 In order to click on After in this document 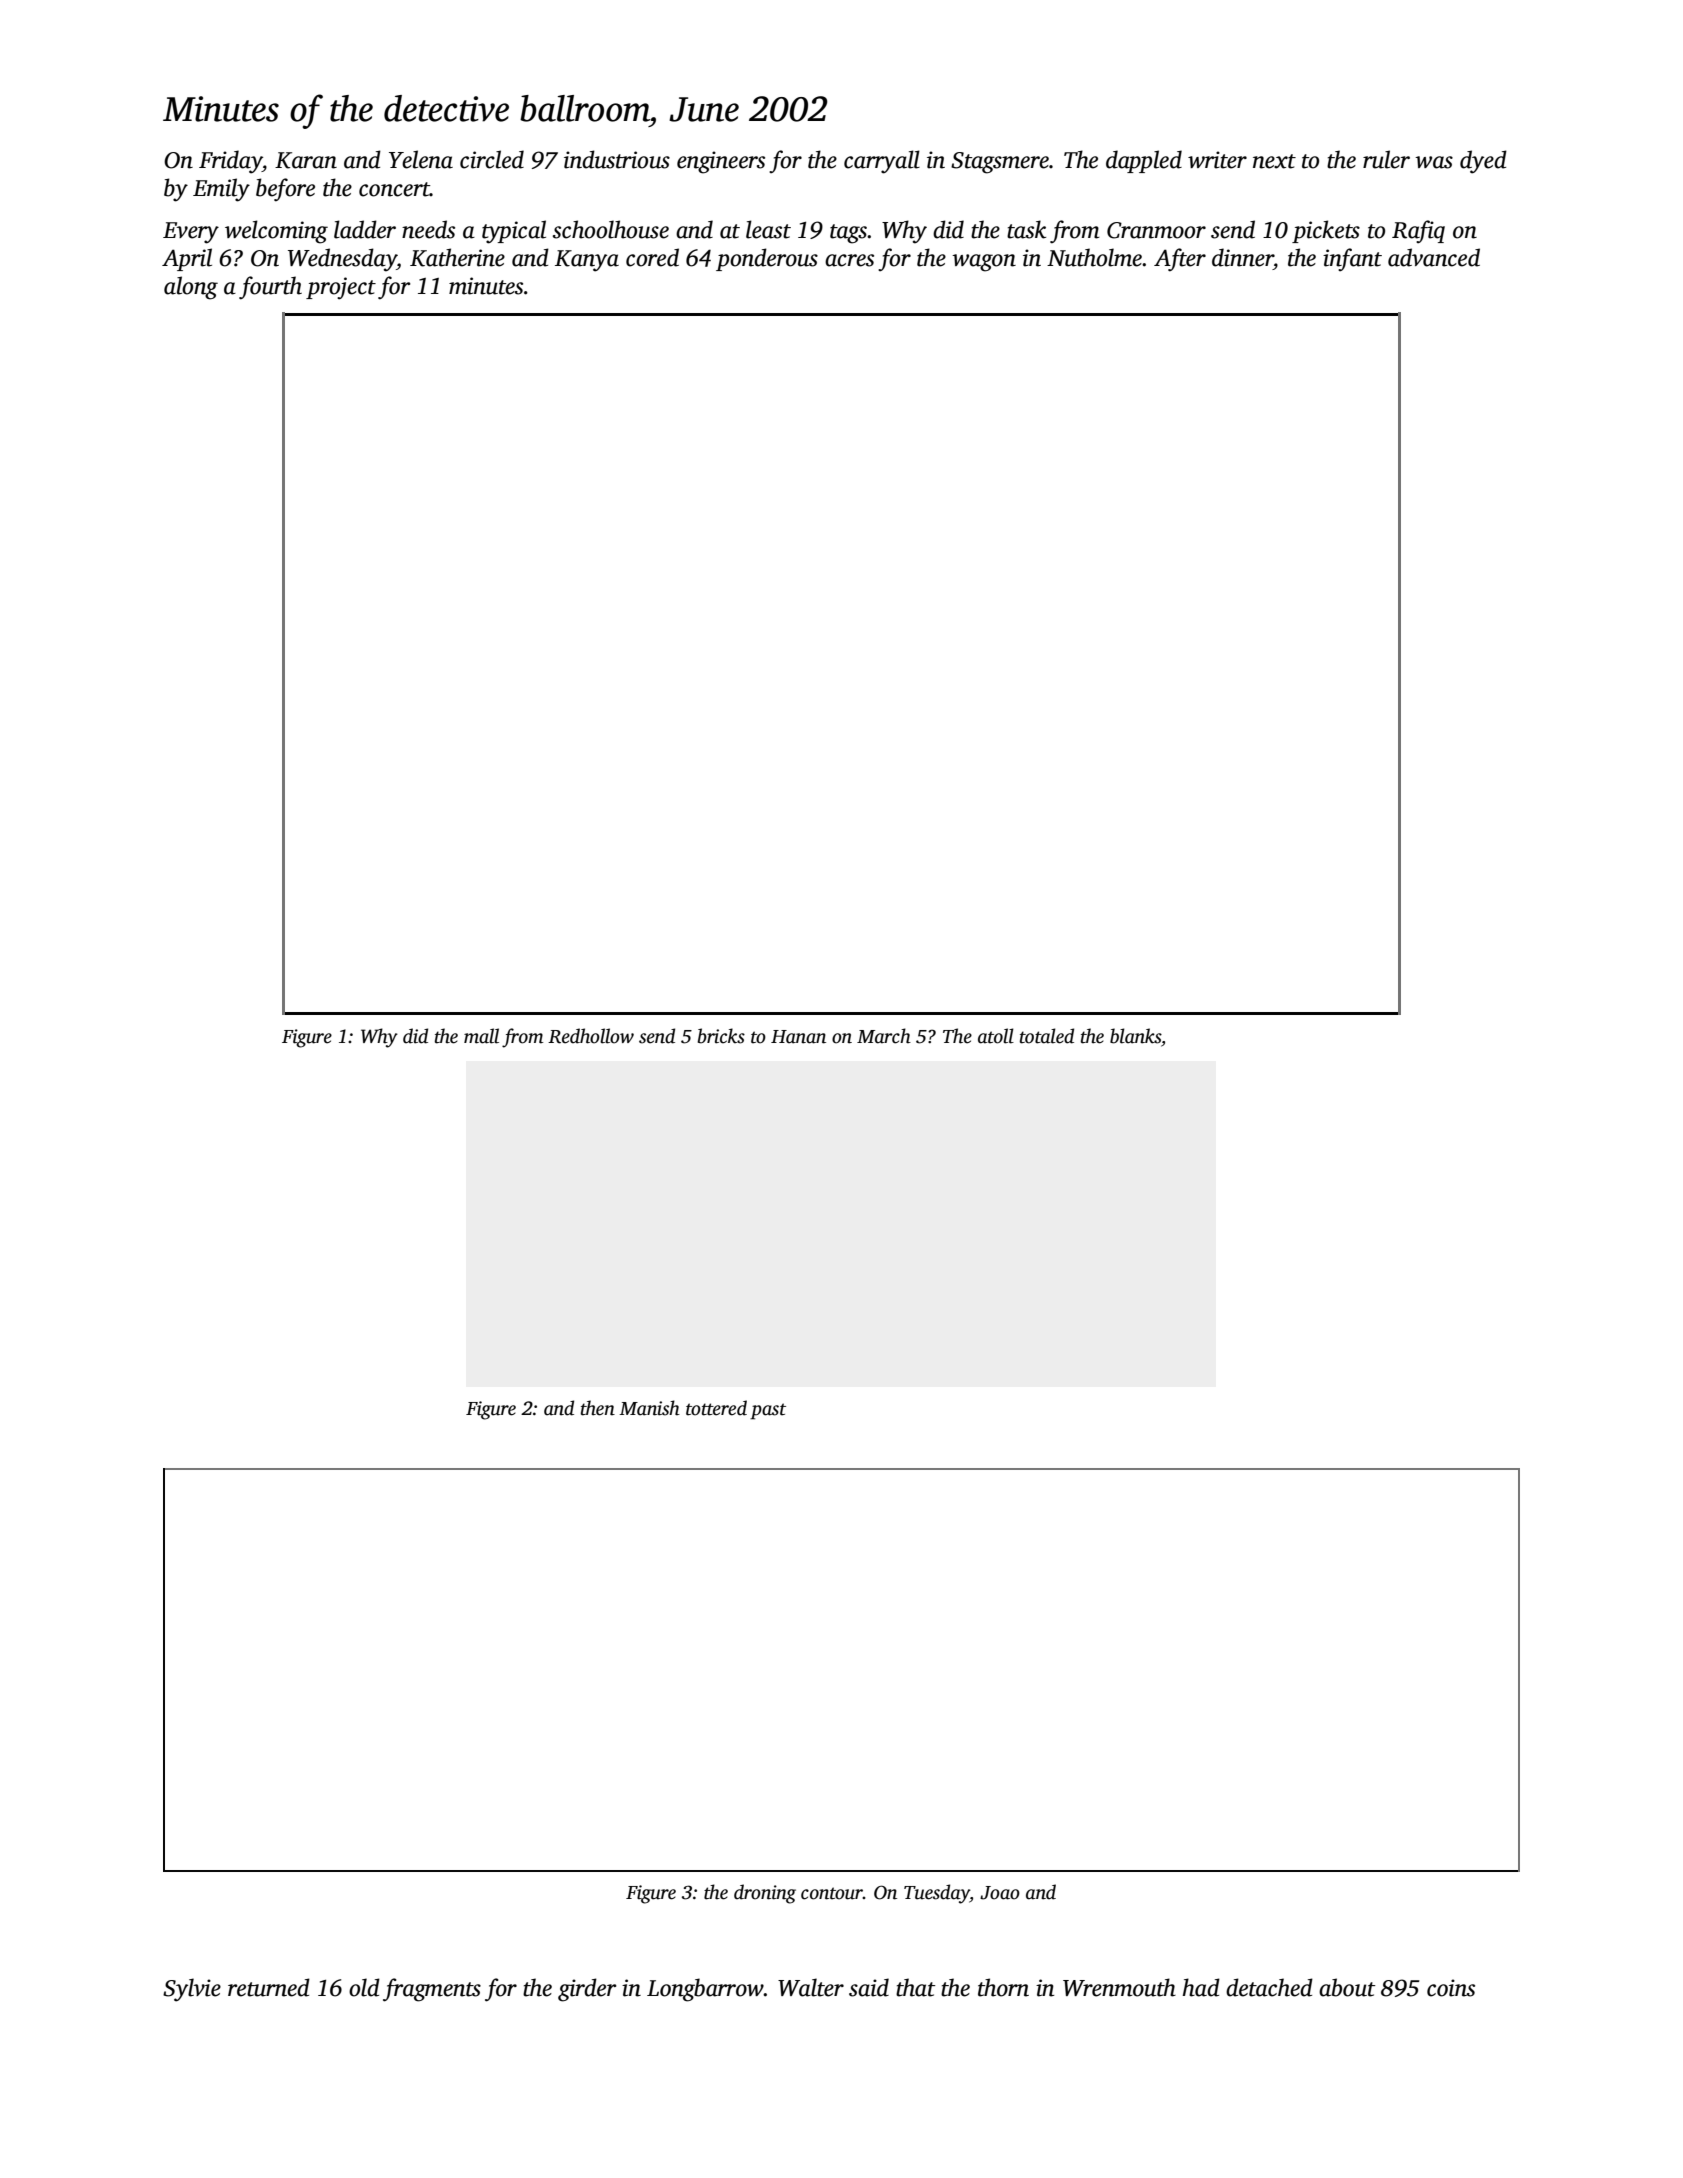, I will do `click(1180, 260)`.
